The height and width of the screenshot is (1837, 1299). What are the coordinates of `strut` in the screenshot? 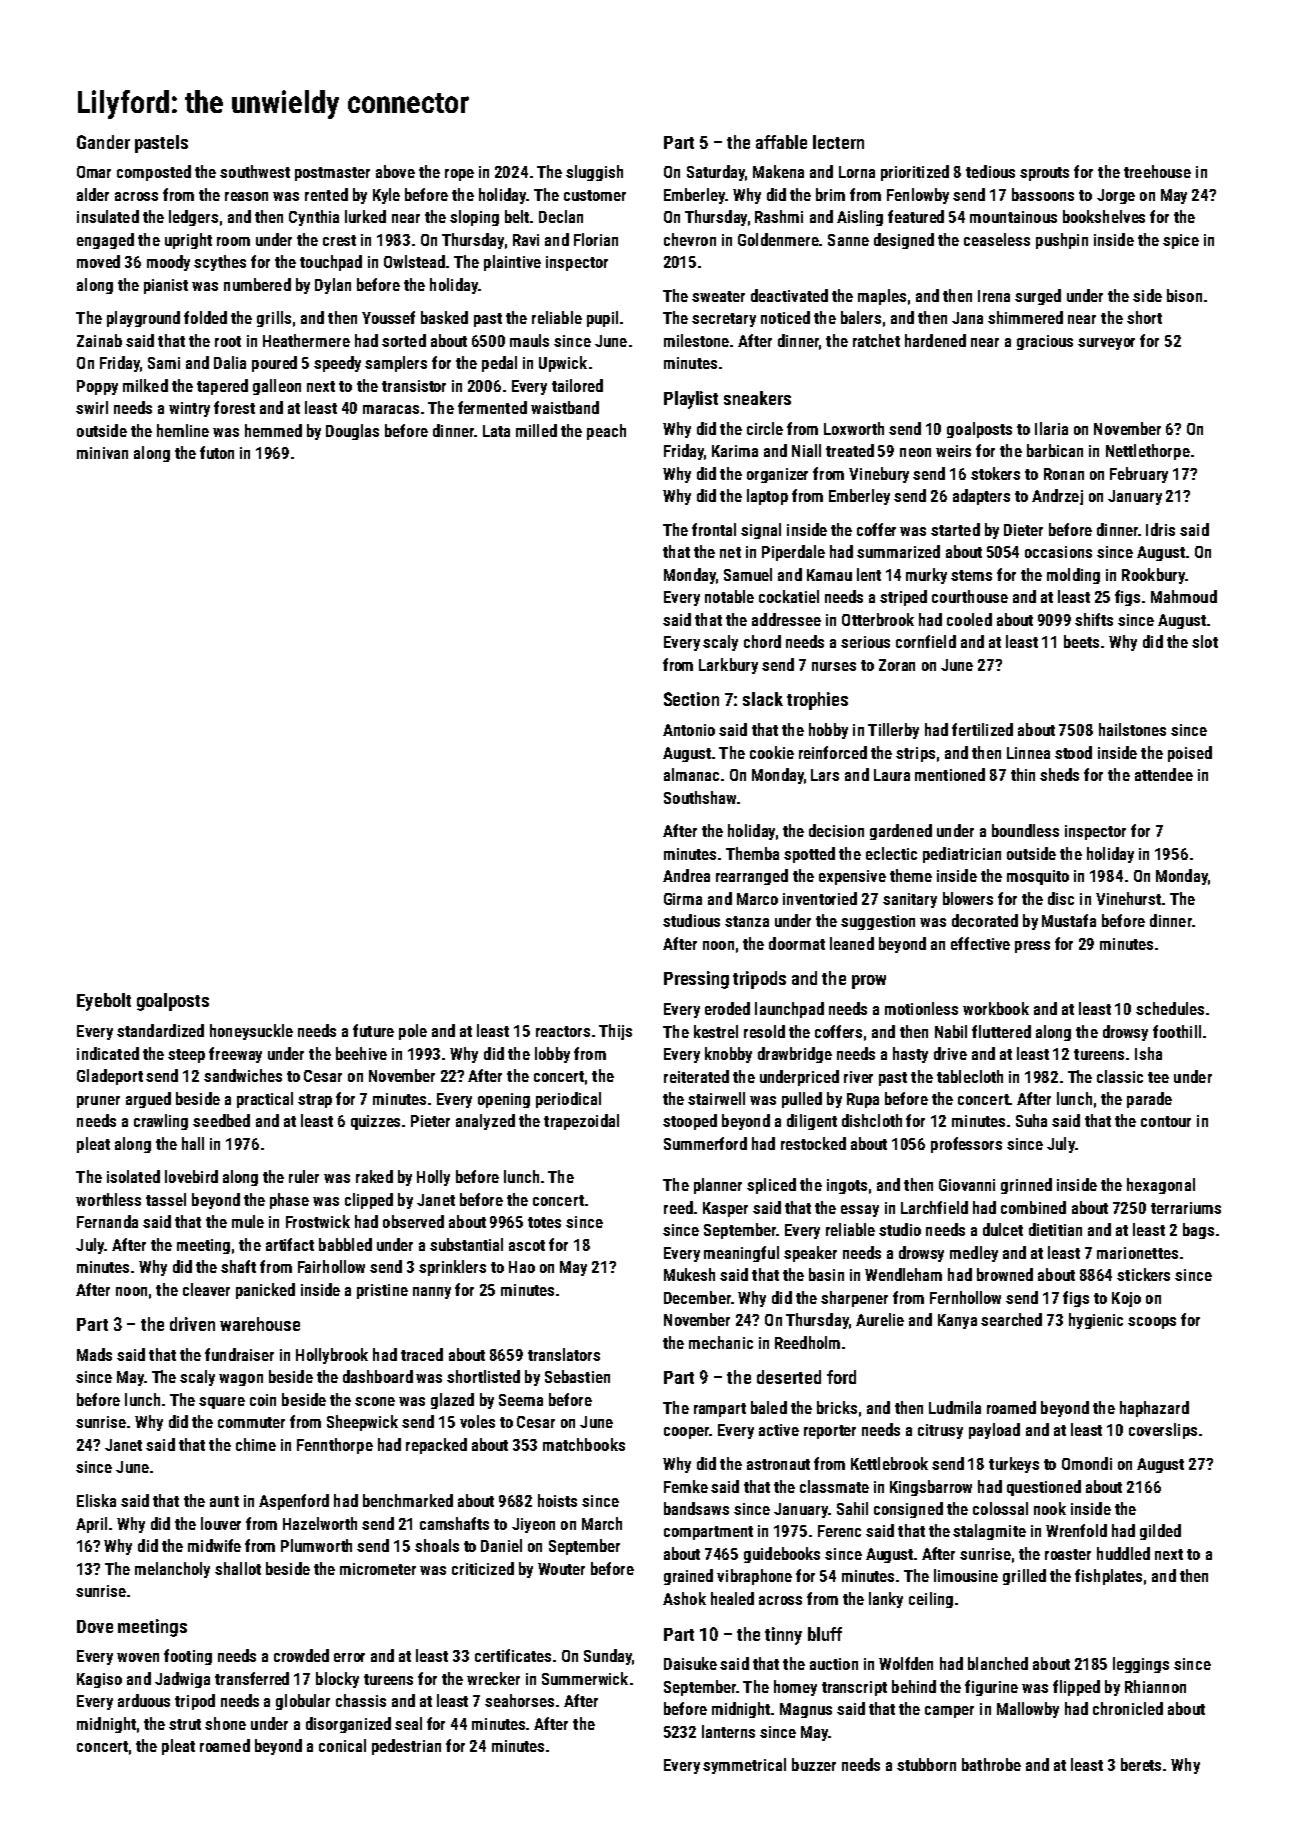 It's located at (185, 1724).
